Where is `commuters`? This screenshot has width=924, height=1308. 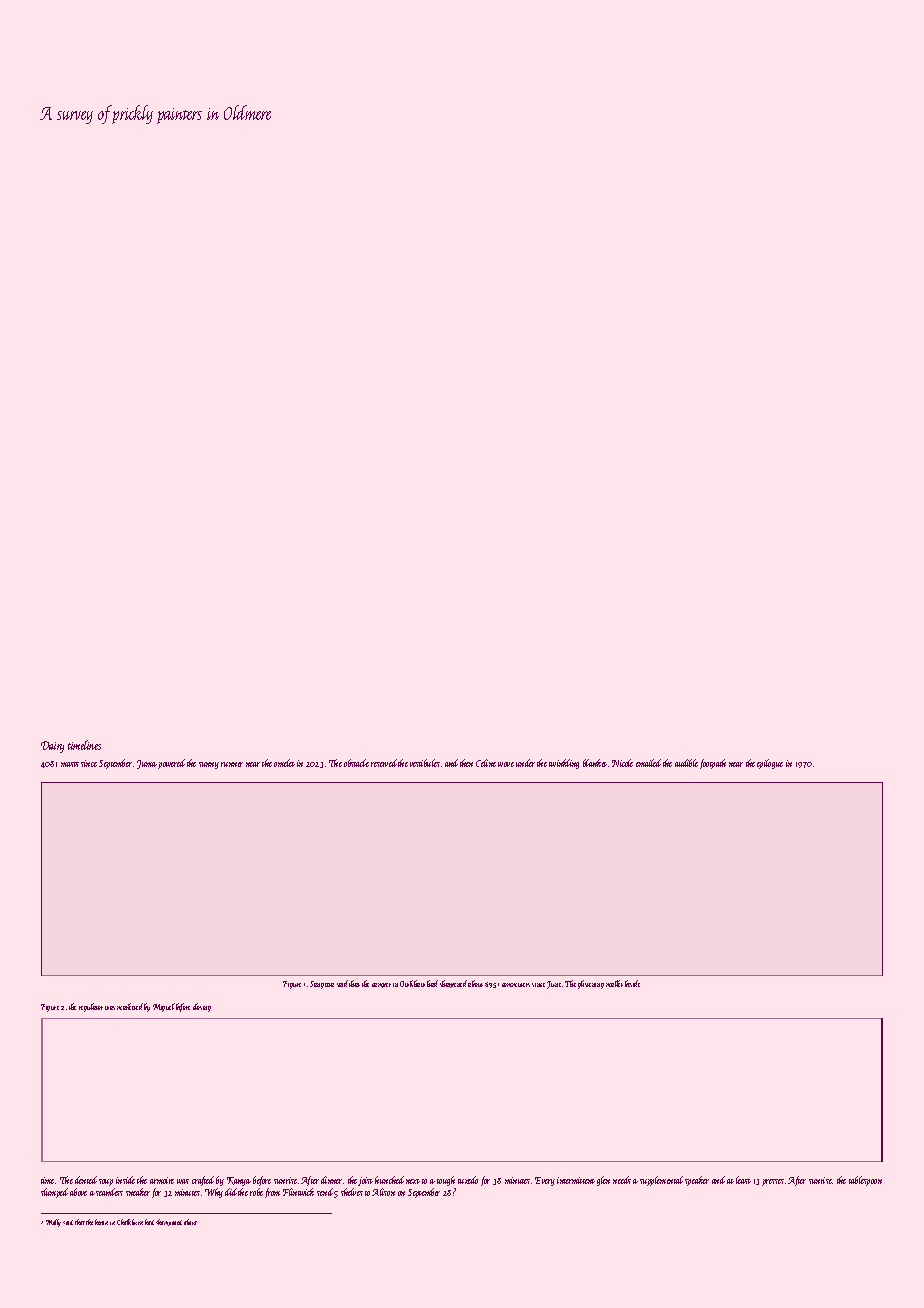
commuters is located at coordinates (516, 985).
